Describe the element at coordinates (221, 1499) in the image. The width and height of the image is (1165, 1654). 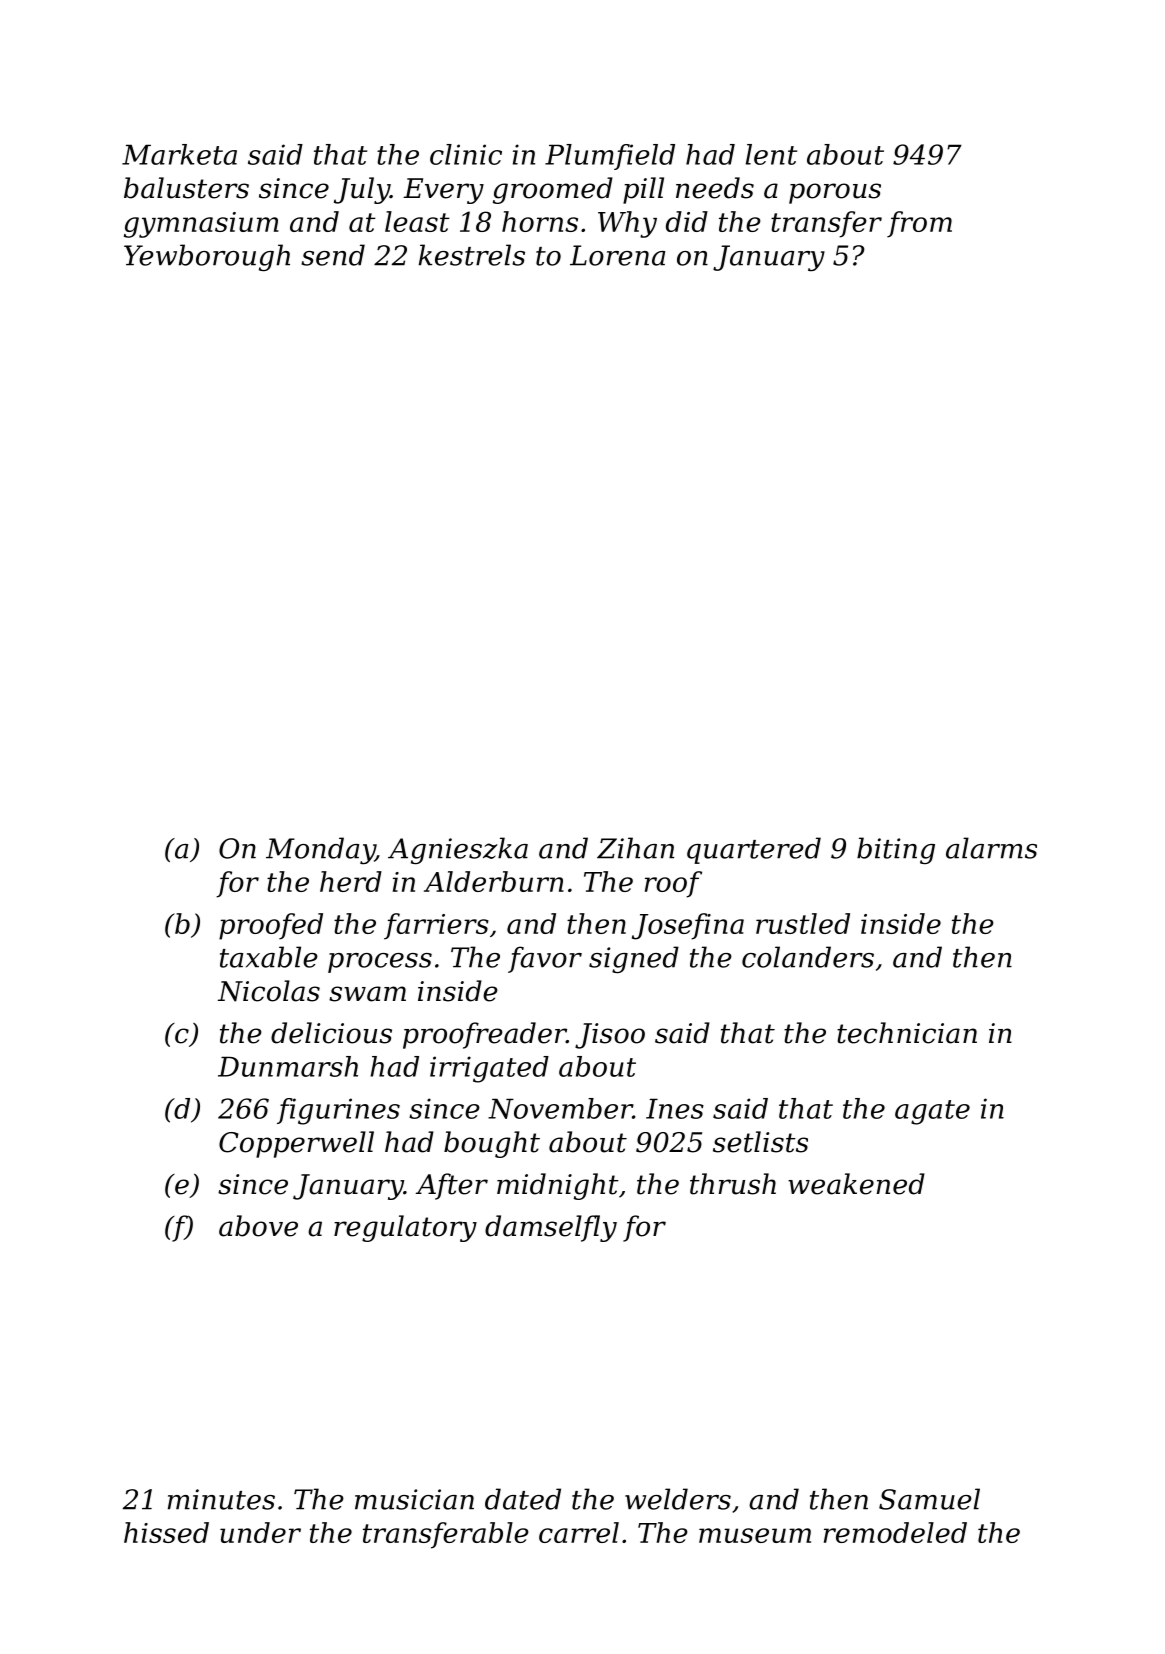
I see `minutes` at that location.
